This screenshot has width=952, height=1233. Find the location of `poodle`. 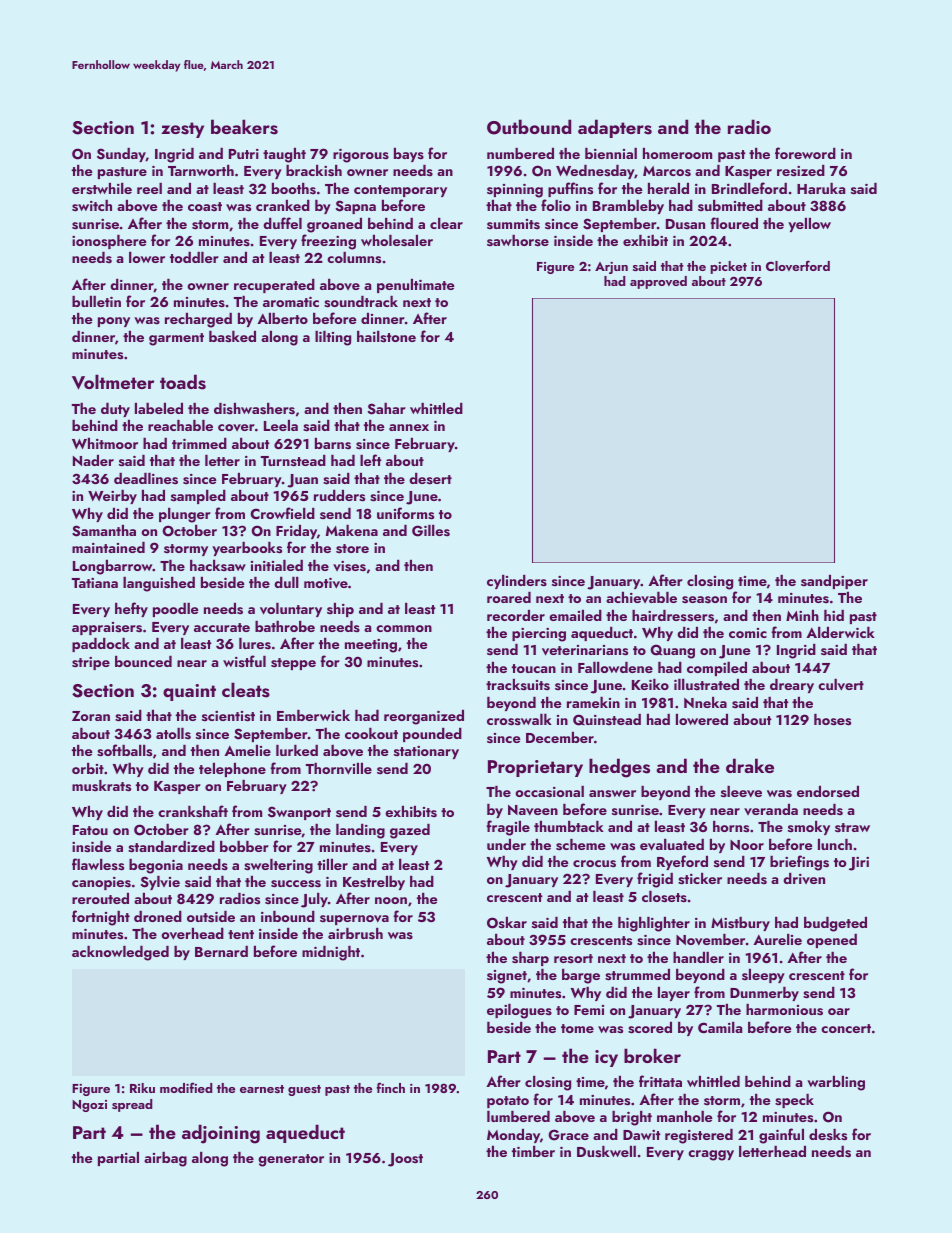

poodle is located at coordinates (175, 610).
